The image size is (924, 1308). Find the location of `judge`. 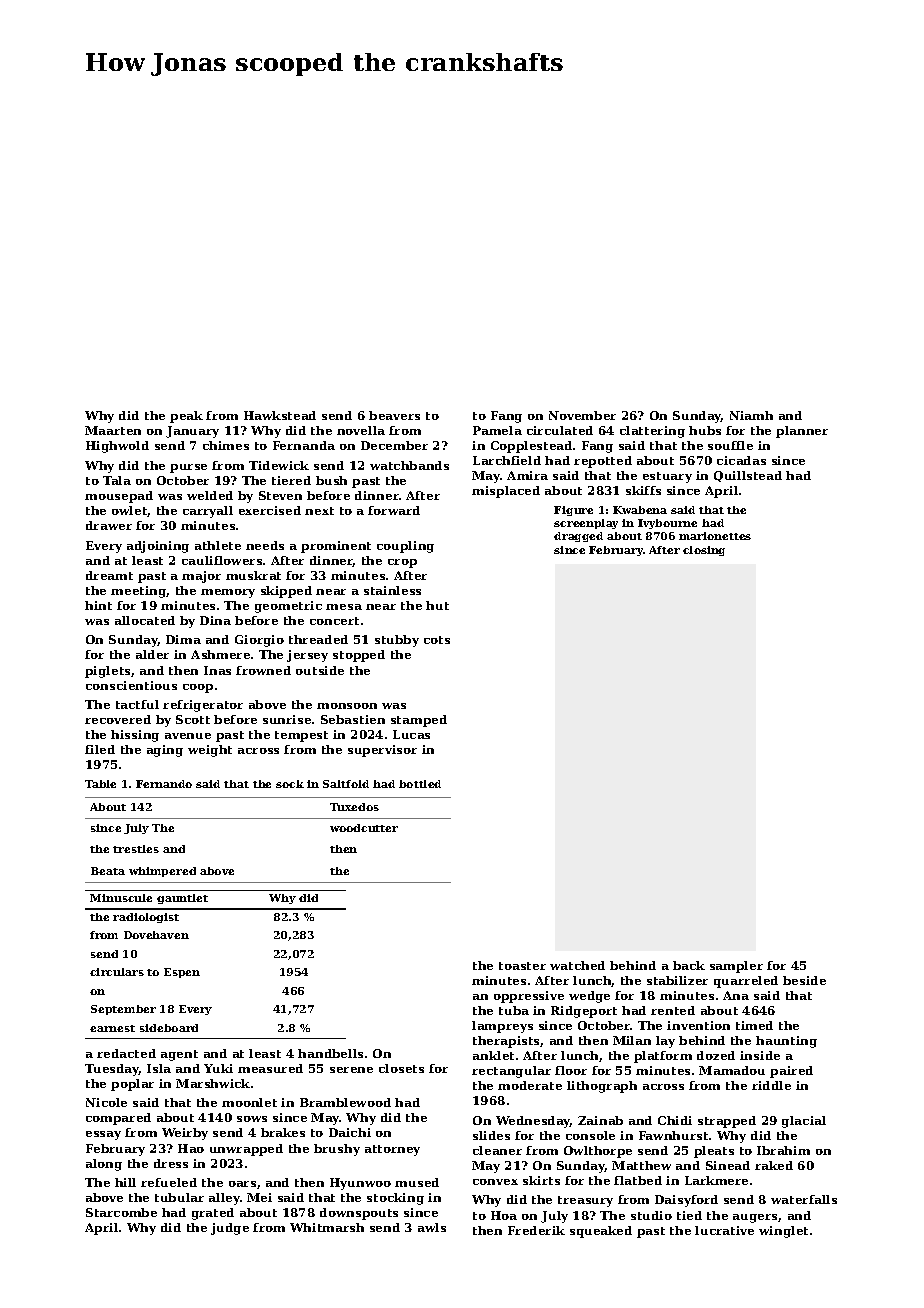

judge is located at coordinates (230, 1229).
